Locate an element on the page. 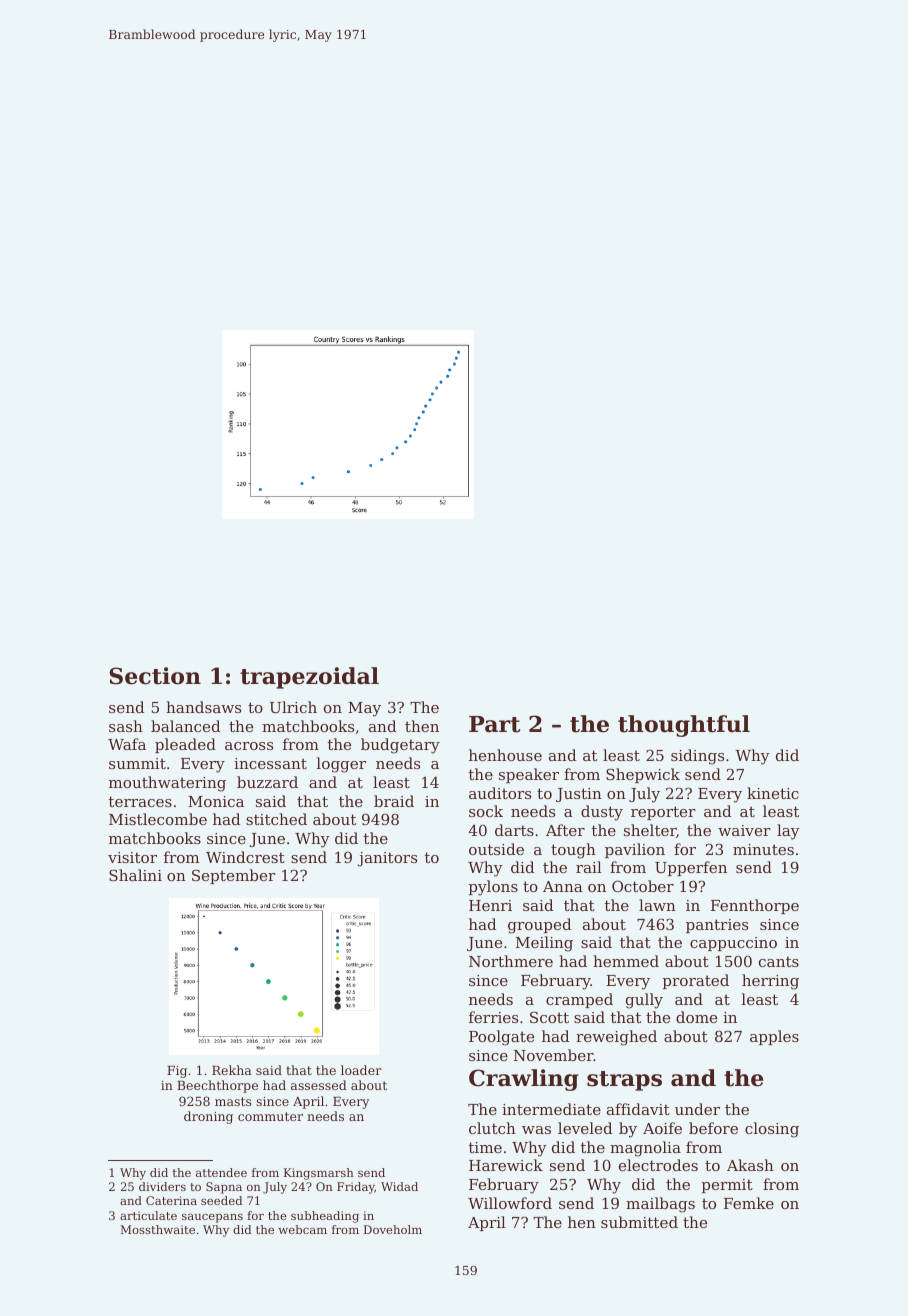  henhouse is located at coordinates (505, 755).
